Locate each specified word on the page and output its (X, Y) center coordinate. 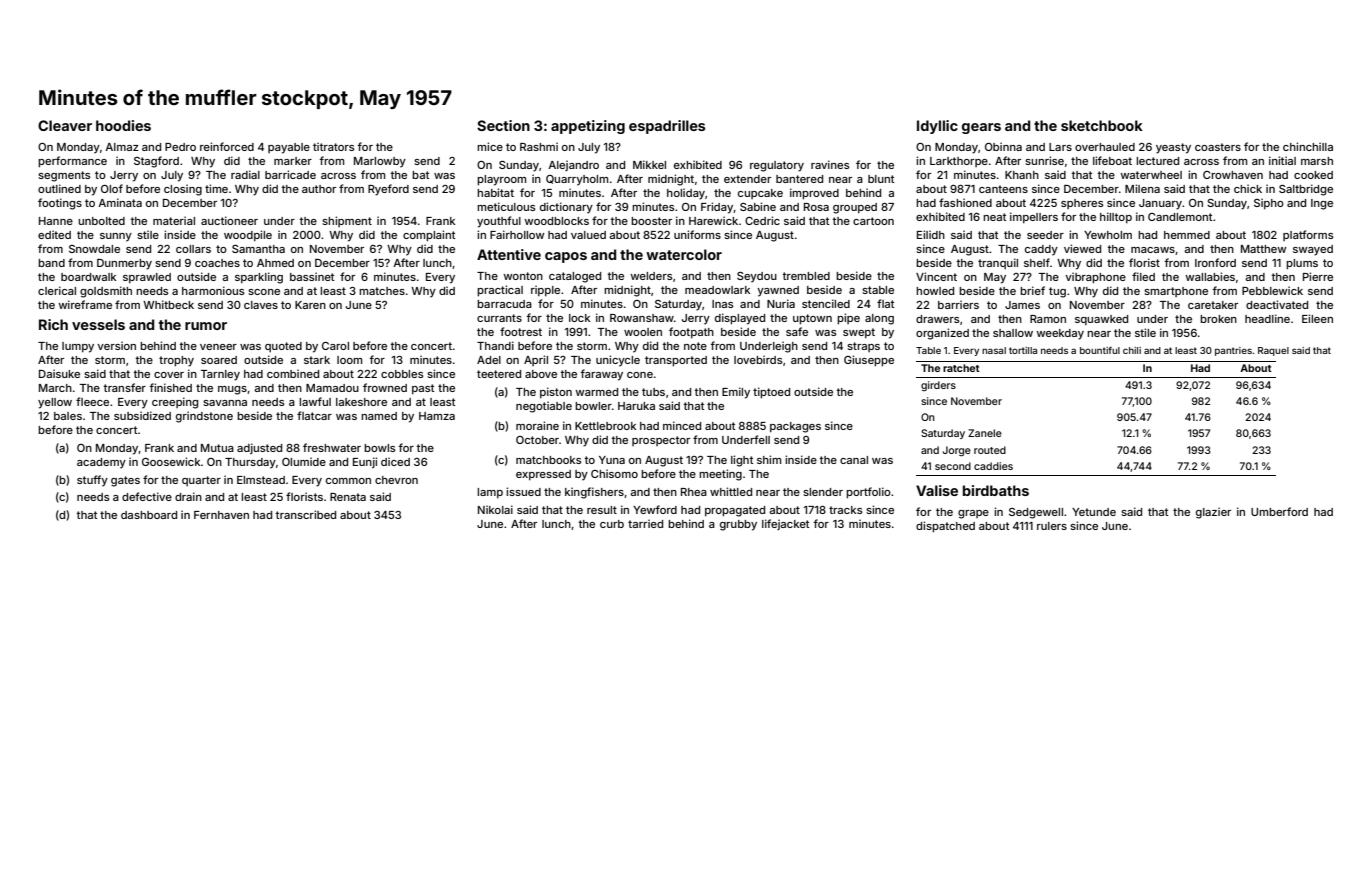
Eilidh (931, 234)
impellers (1034, 217)
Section (503, 125)
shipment (347, 221)
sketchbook (1102, 125)
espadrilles (667, 127)
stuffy (92, 481)
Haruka (636, 406)
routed (990, 450)
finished (170, 387)
